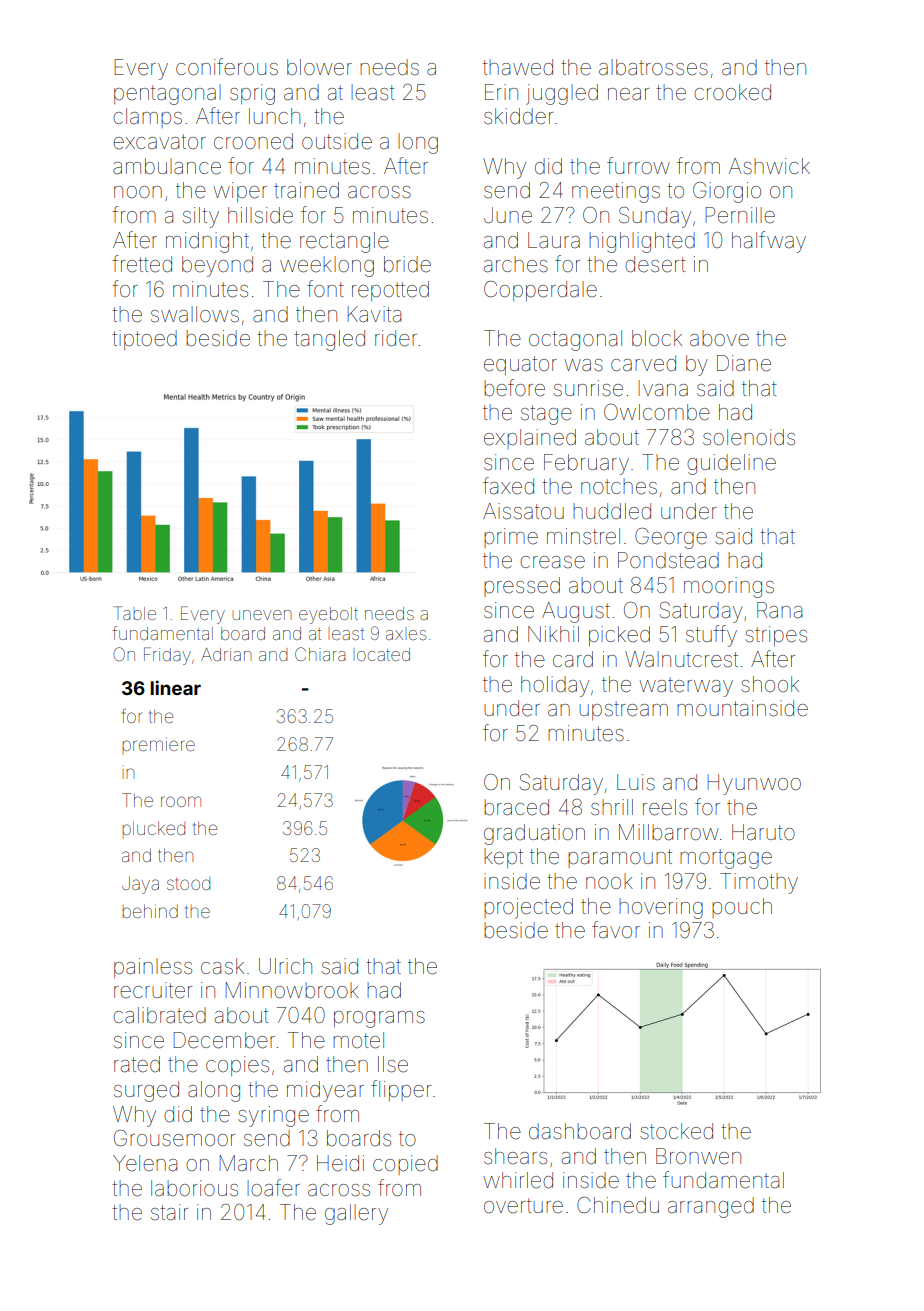 This screenshot has height=1311, width=924. What do you see at coordinates (742, 908) in the screenshot?
I see `pouch` at bounding box center [742, 908].
